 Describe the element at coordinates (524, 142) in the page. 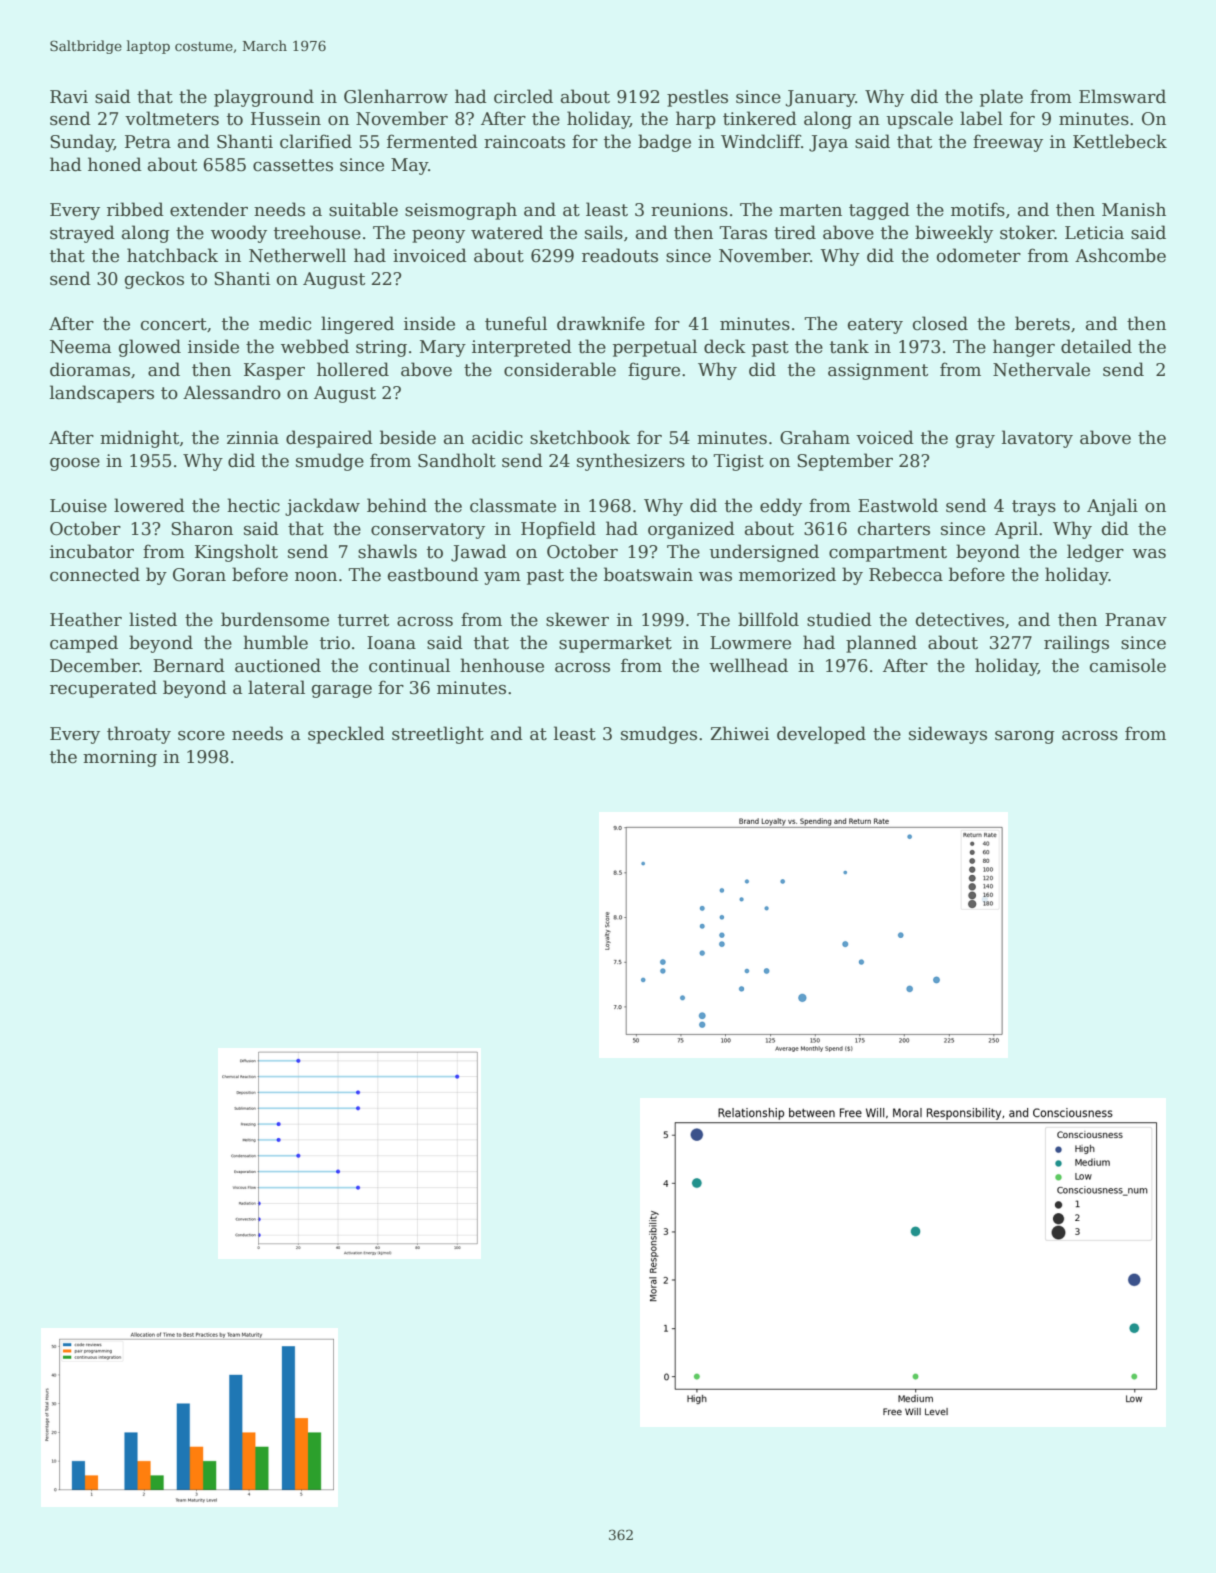

I see `raincoats` at that location.
